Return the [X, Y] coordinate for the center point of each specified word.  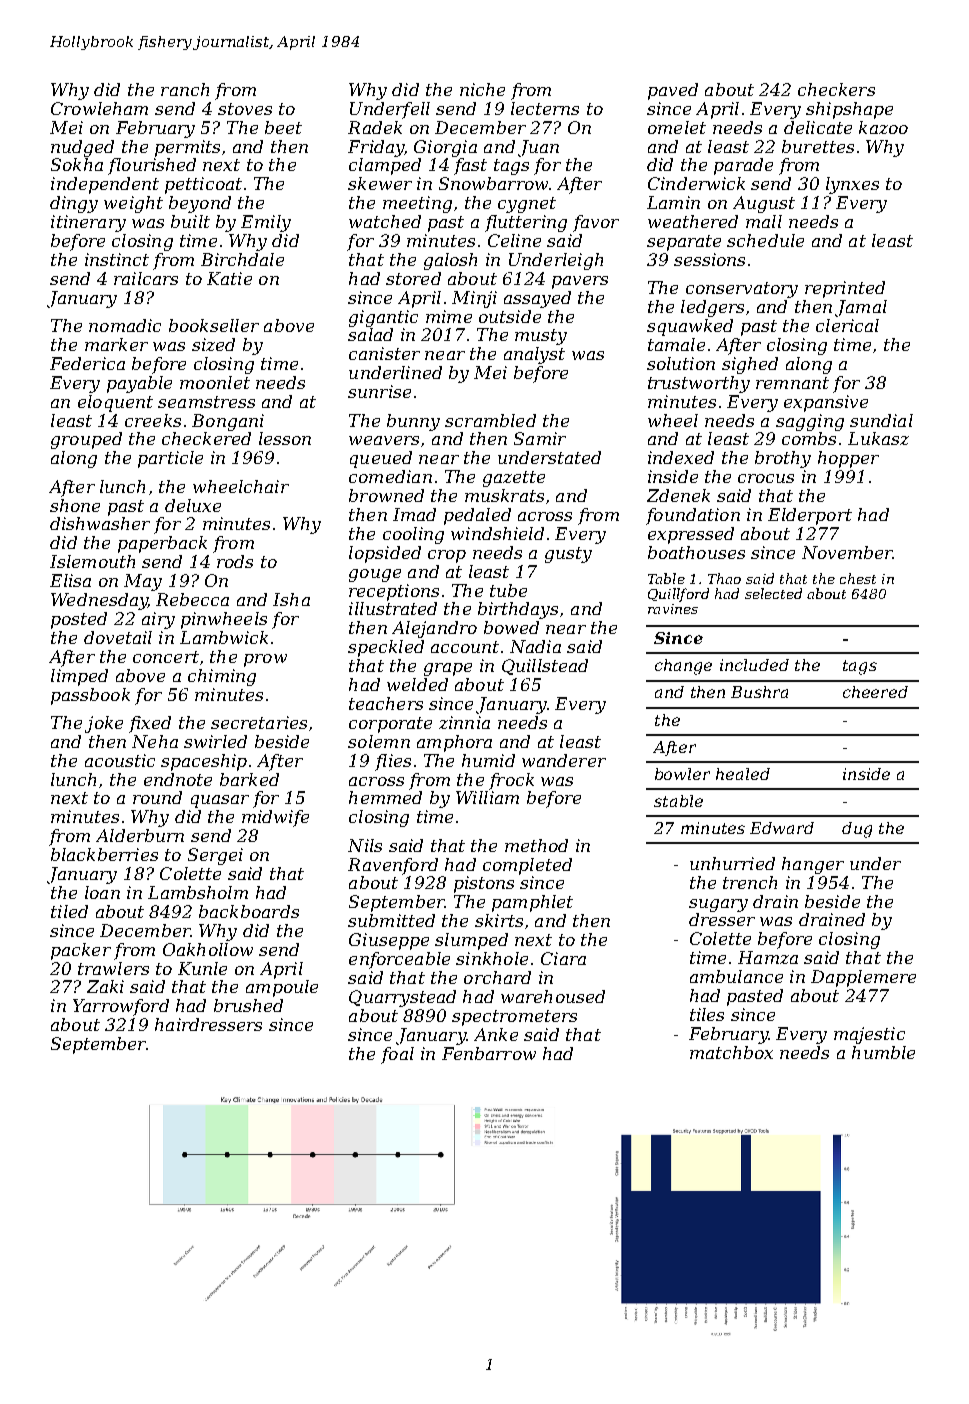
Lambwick [224, 637]
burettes [818, 146]
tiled [69, 911]
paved [673, 91]
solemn [379, 741]
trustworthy [699, 384]
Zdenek [678, 495]
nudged [82, 148]
